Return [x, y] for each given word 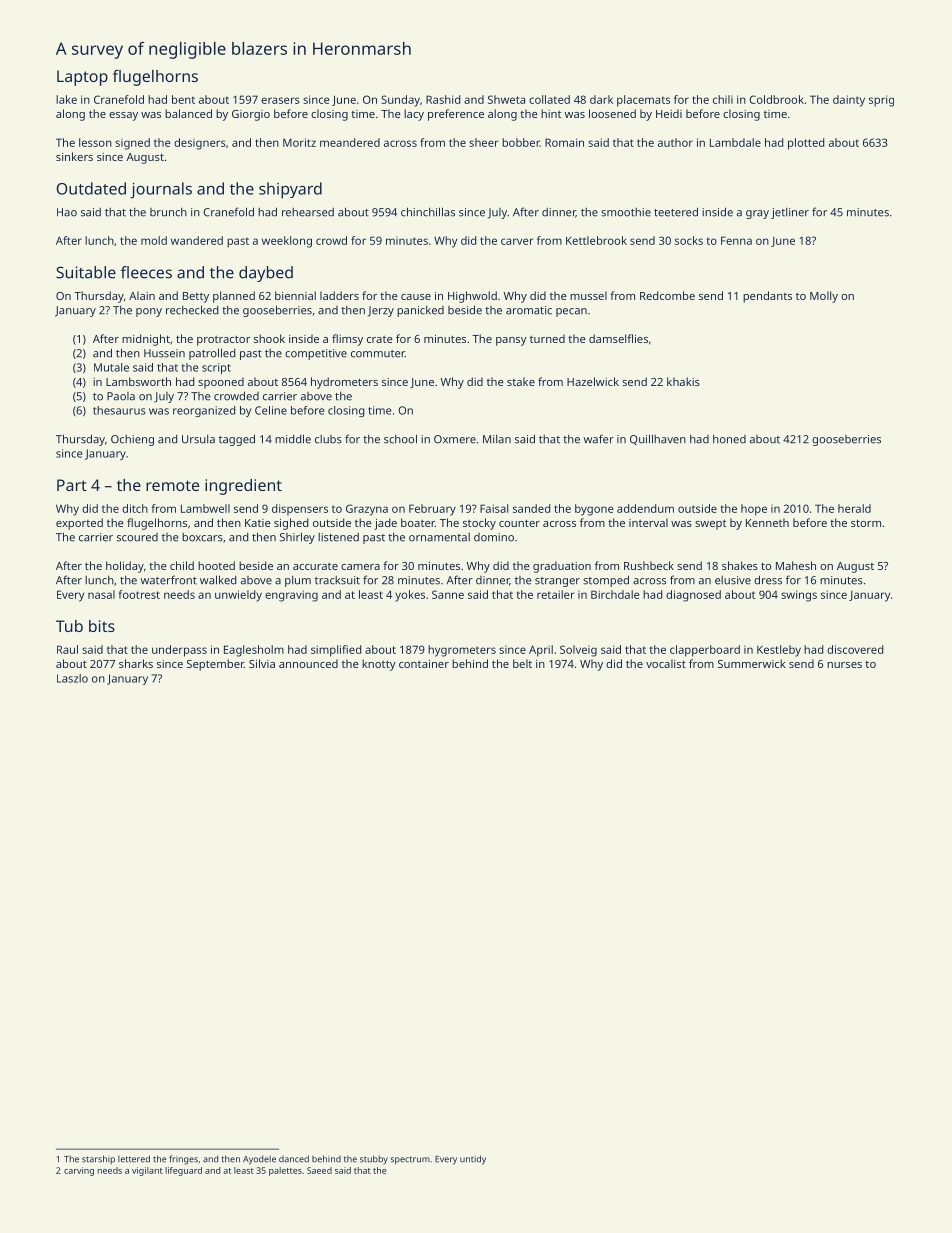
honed [729, 439]
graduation [562, 567]
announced [308, 663]
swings [799, 596]
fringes [183, 1160]
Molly [824, 297]
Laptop [82, 78]
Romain [564, 142]
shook [269, 338]
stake [521, 381]
